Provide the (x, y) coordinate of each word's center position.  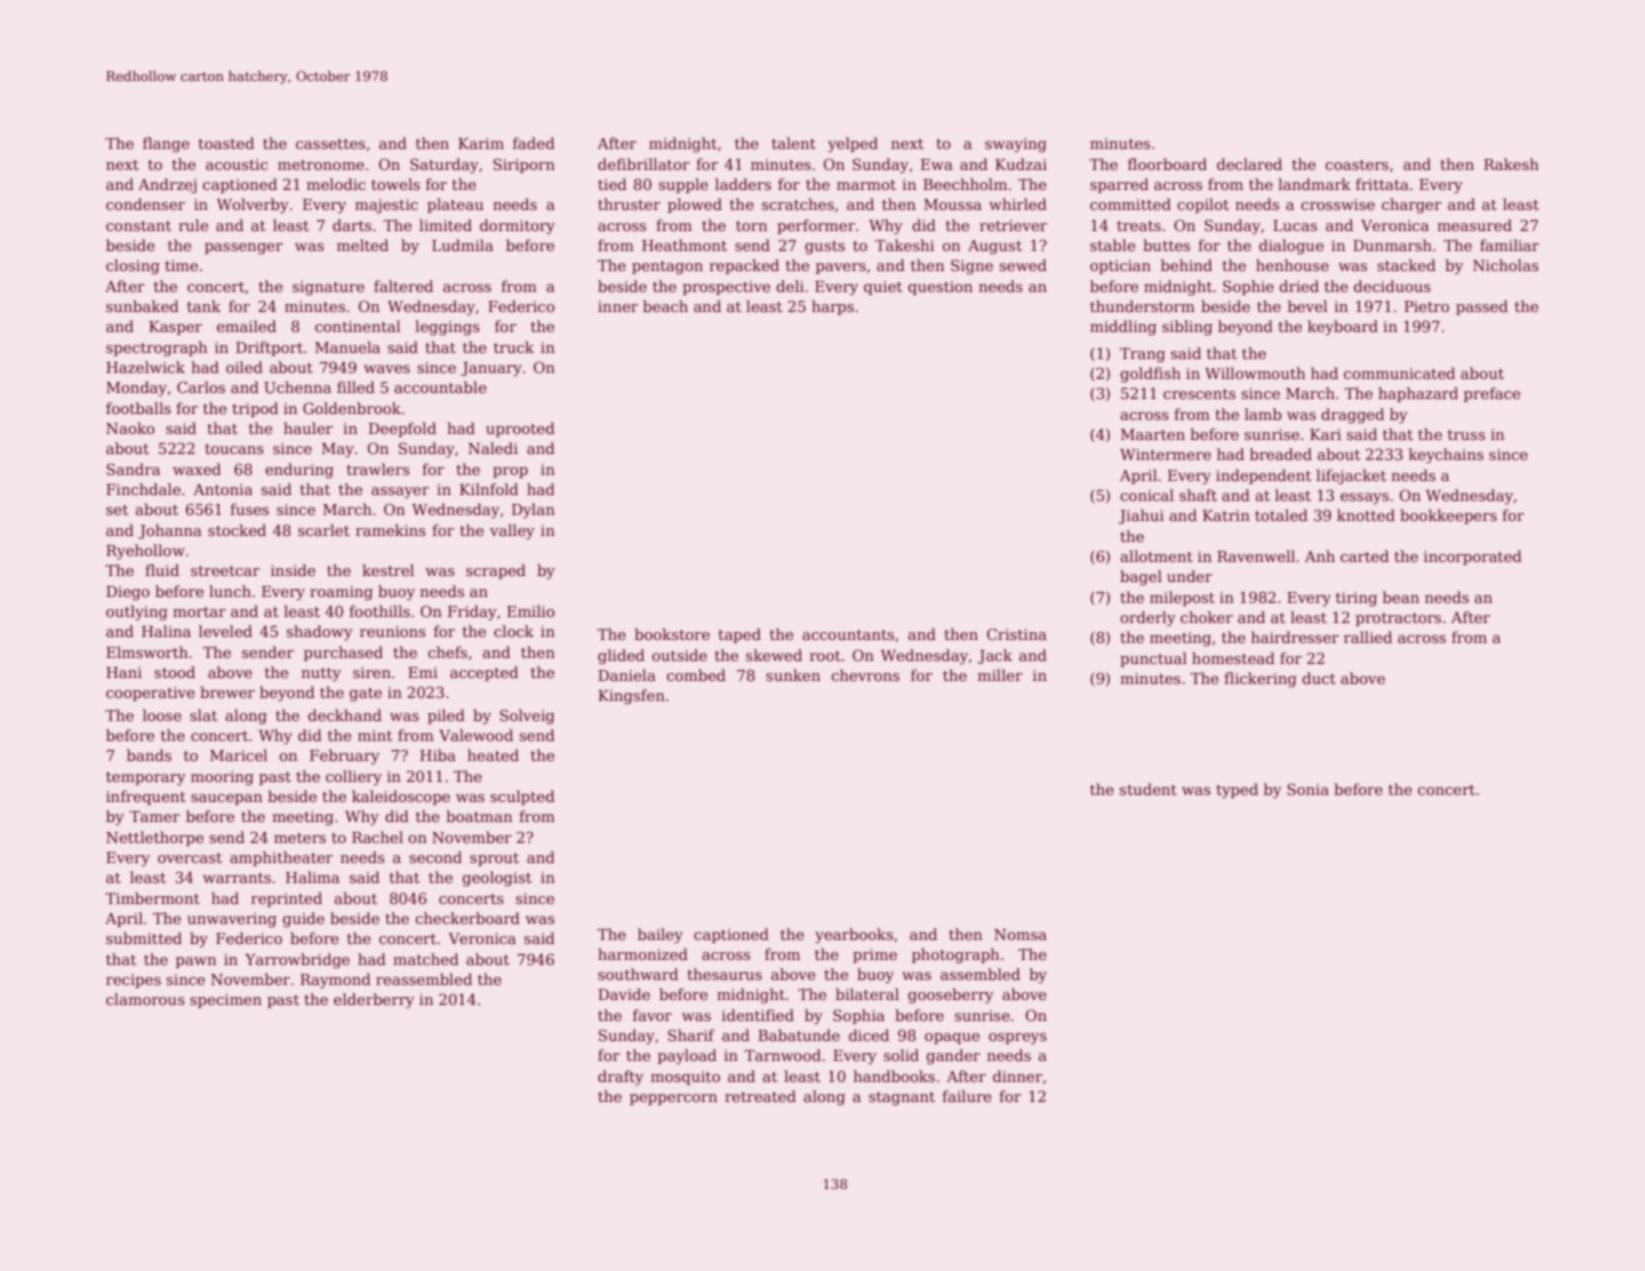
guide (303, 920)
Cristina (1017, 634)
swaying (1016, 145)
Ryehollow (145, 552)
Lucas (1295, 225)
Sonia (1308, 789)
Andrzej (167, 186)
